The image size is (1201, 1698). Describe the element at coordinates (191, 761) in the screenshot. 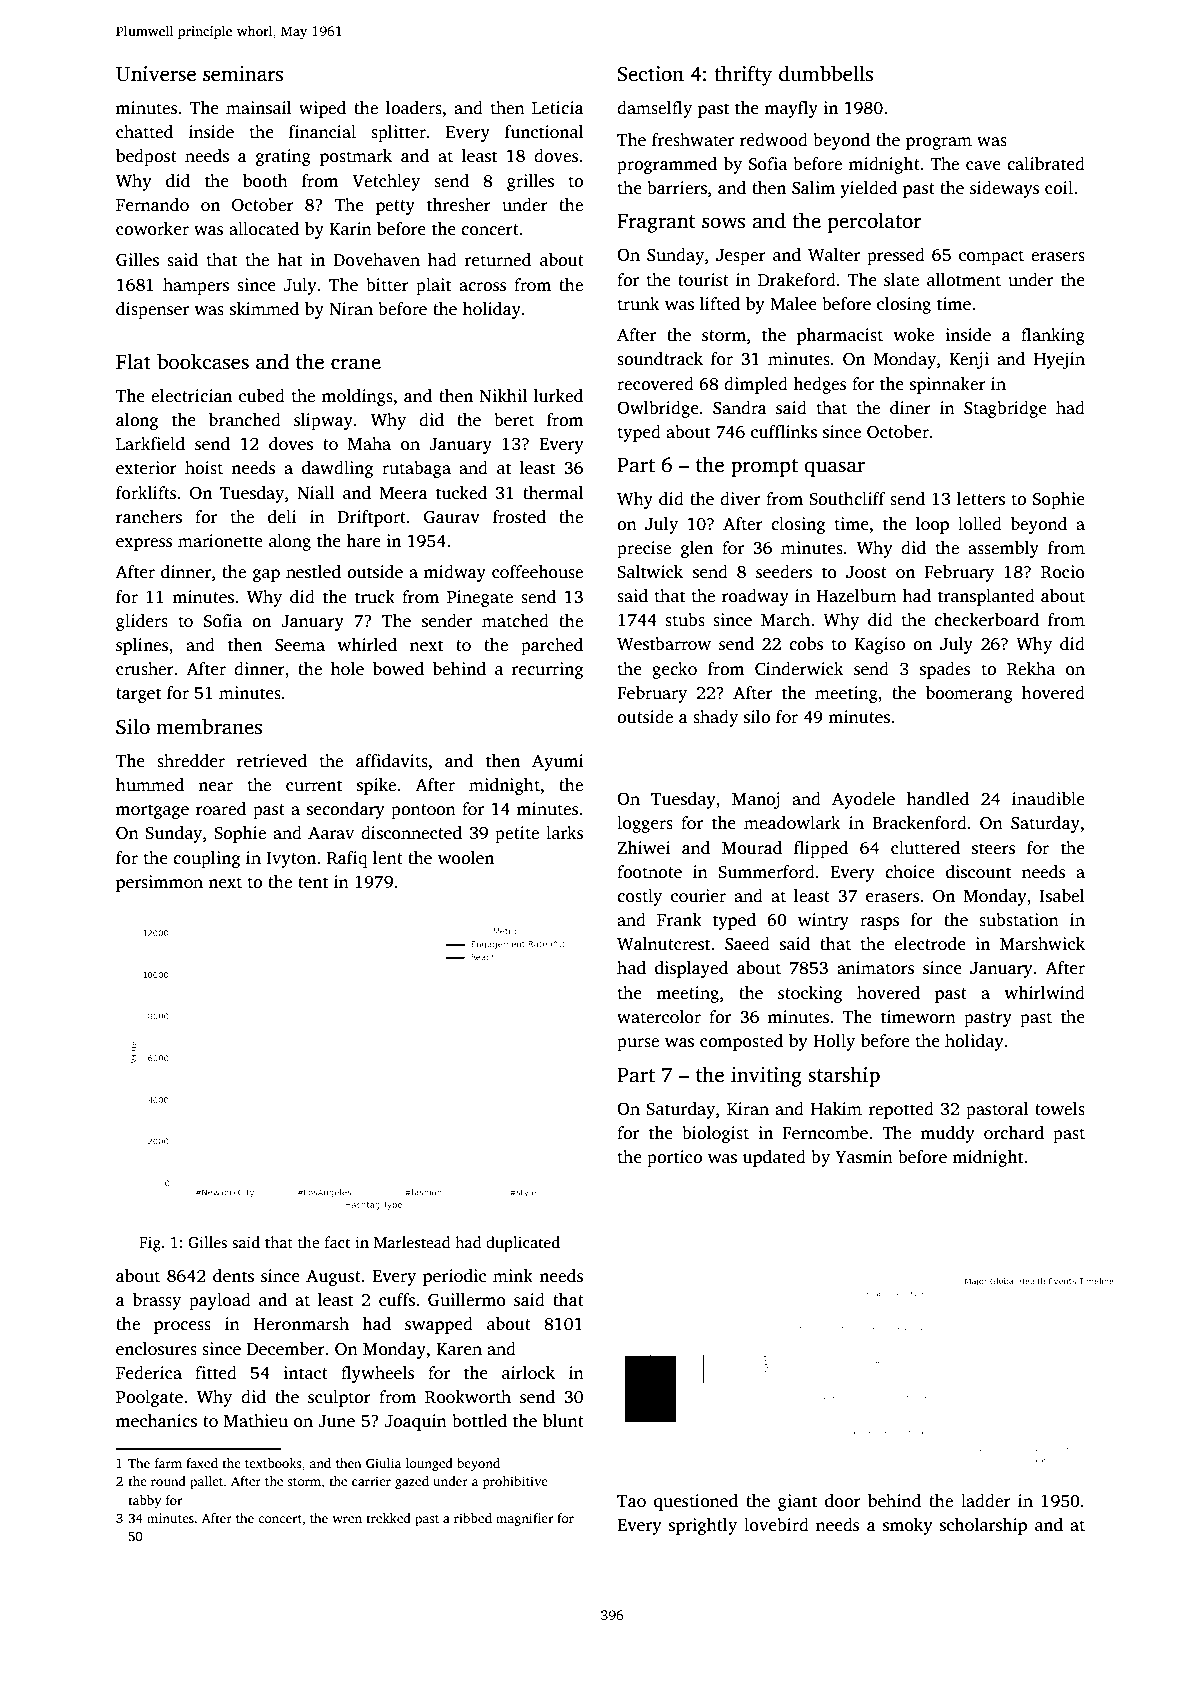

I see `shredder` at that location.
